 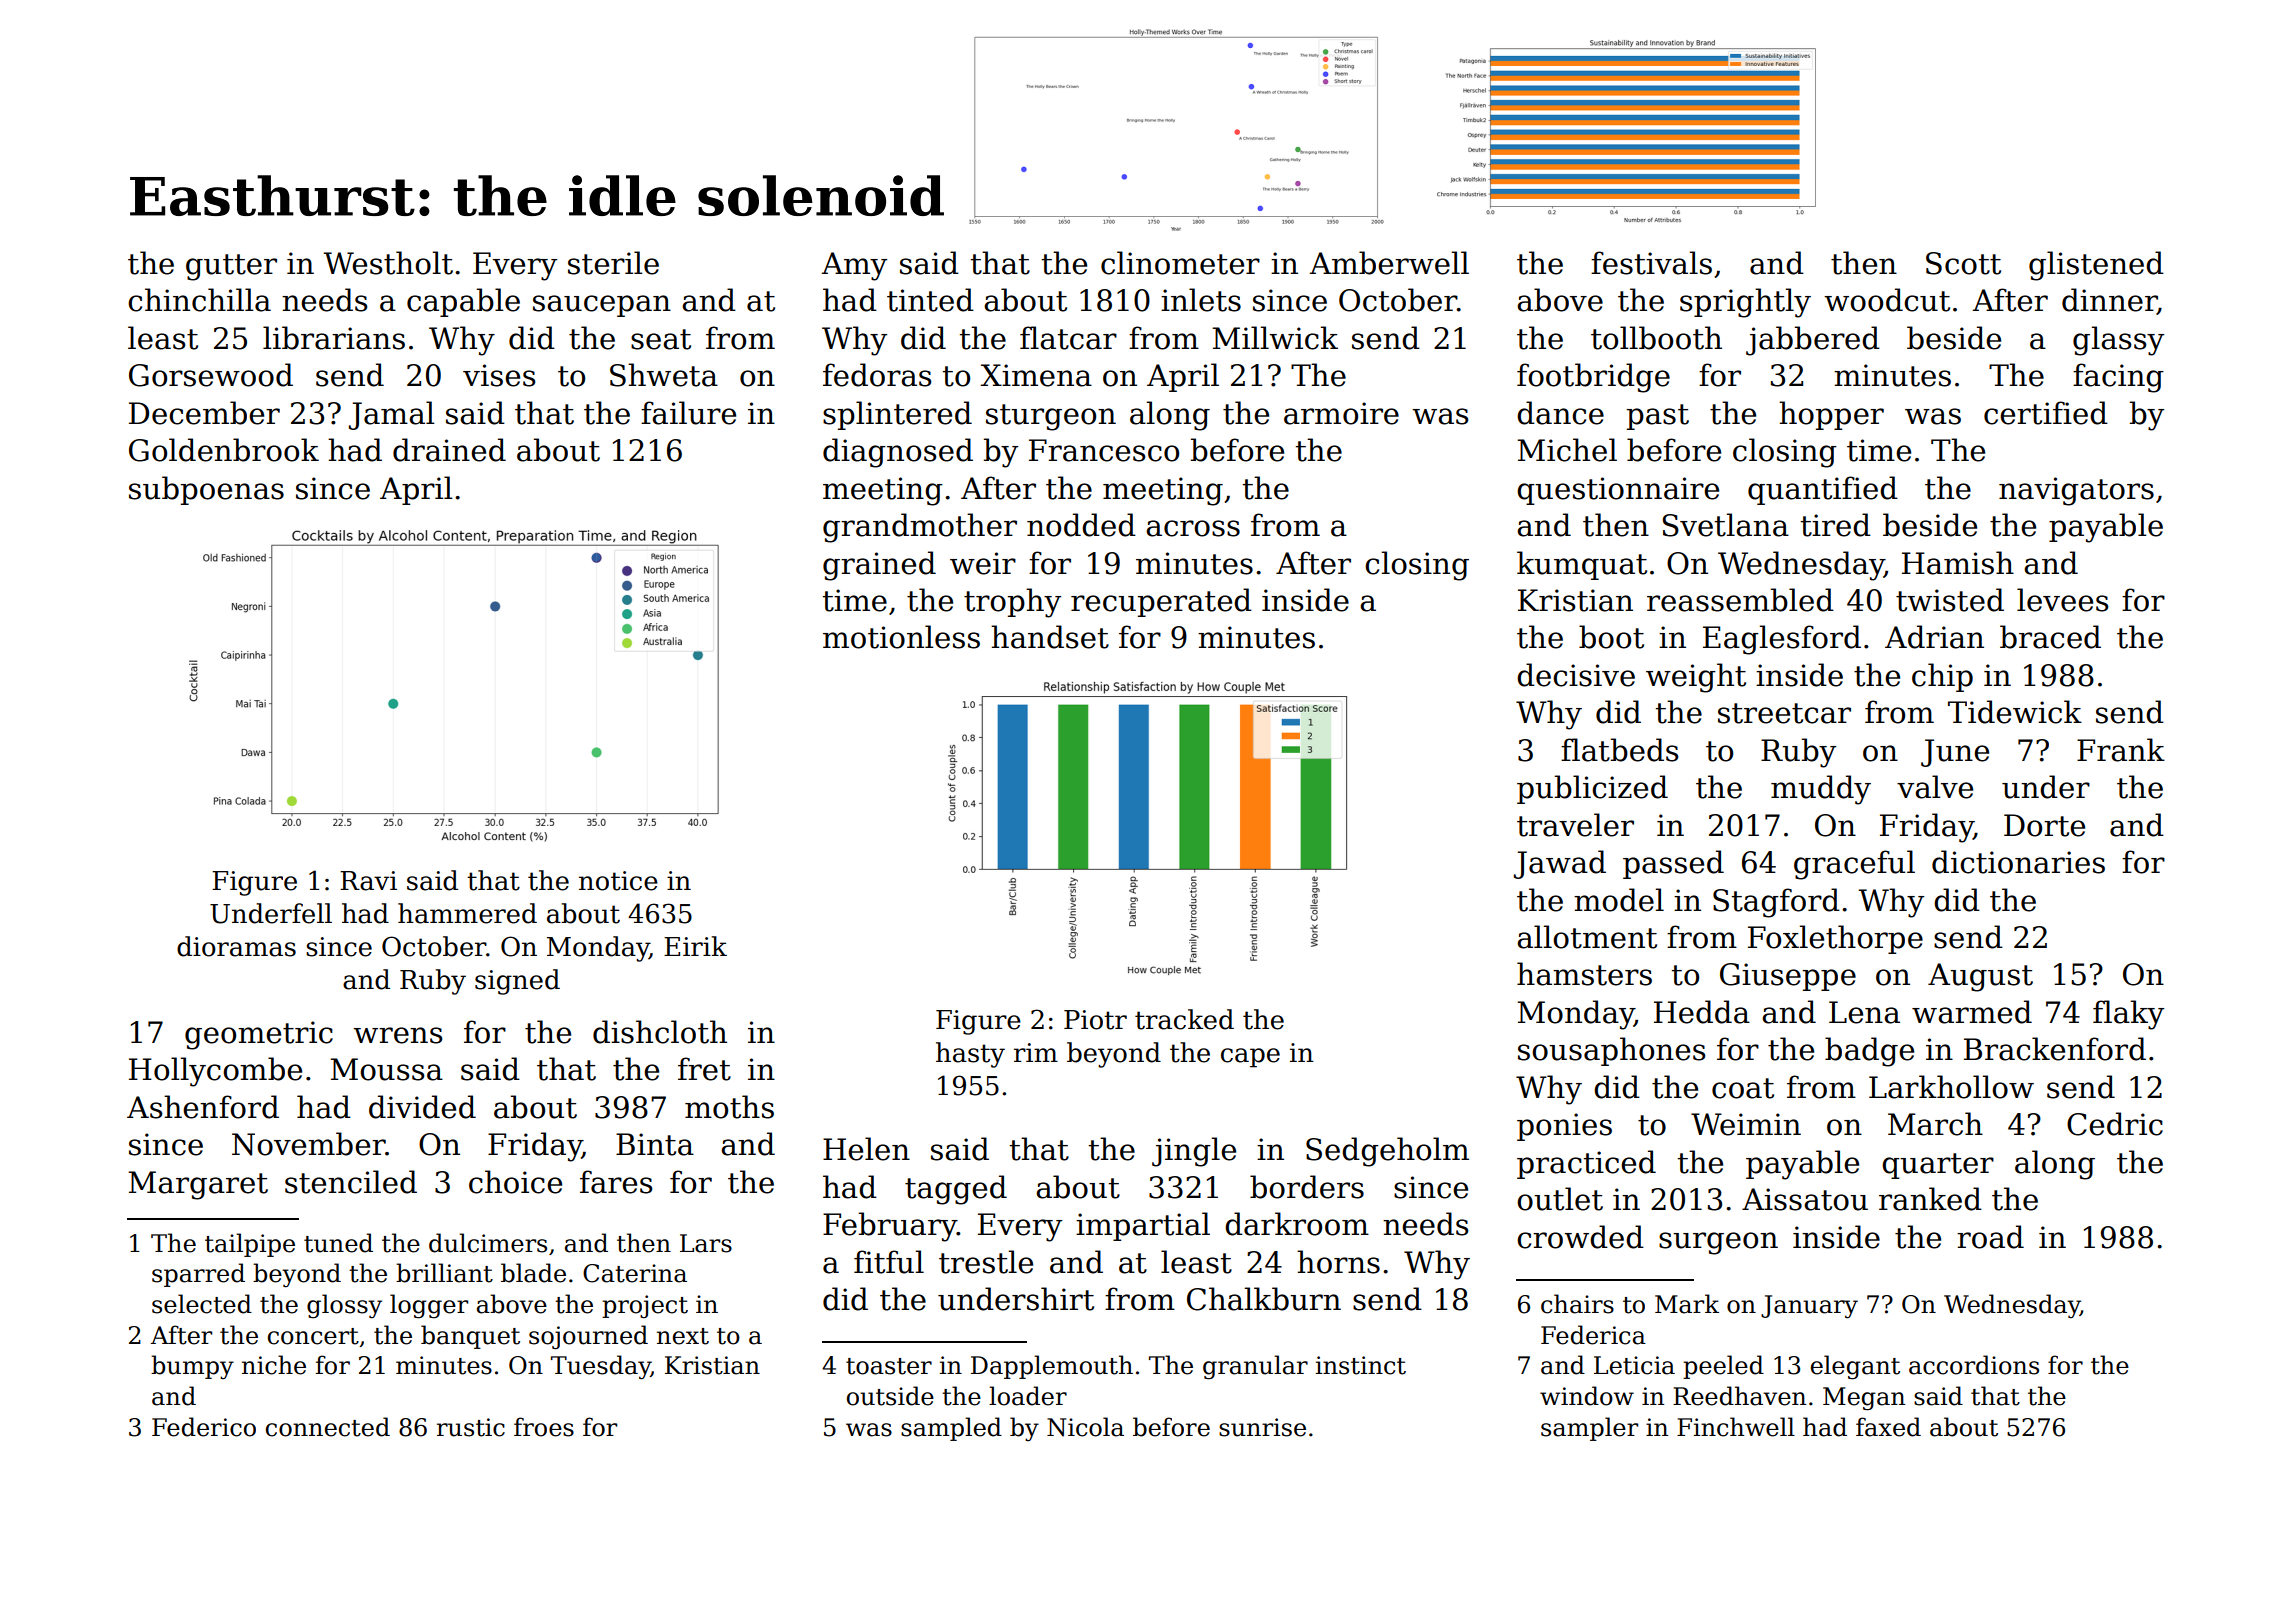 What do you see at coordinates (879, 566) in the document?
I see `grained` at bounding box center [879, 566].
